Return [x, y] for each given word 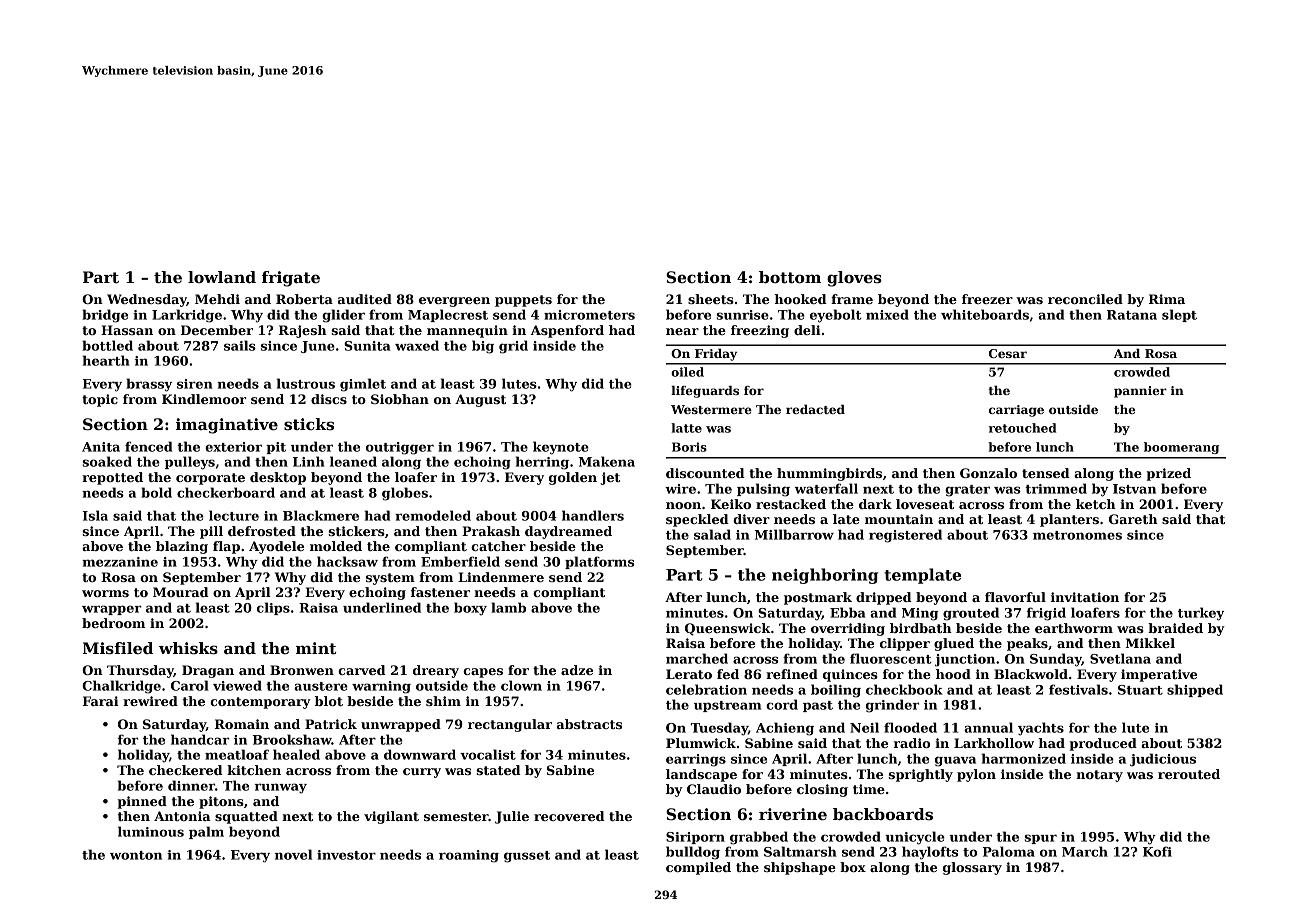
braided [1175, 628]
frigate [291, 279]
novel [293, 854]
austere [321, 686]
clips [273, 608]
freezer [987, 299]
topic [100, 400]
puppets [523, 301]
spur [1040, 839]
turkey [1201, 614]
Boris [689, 447]
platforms [599, 562]
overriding [848, 629]
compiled [698, 868]
